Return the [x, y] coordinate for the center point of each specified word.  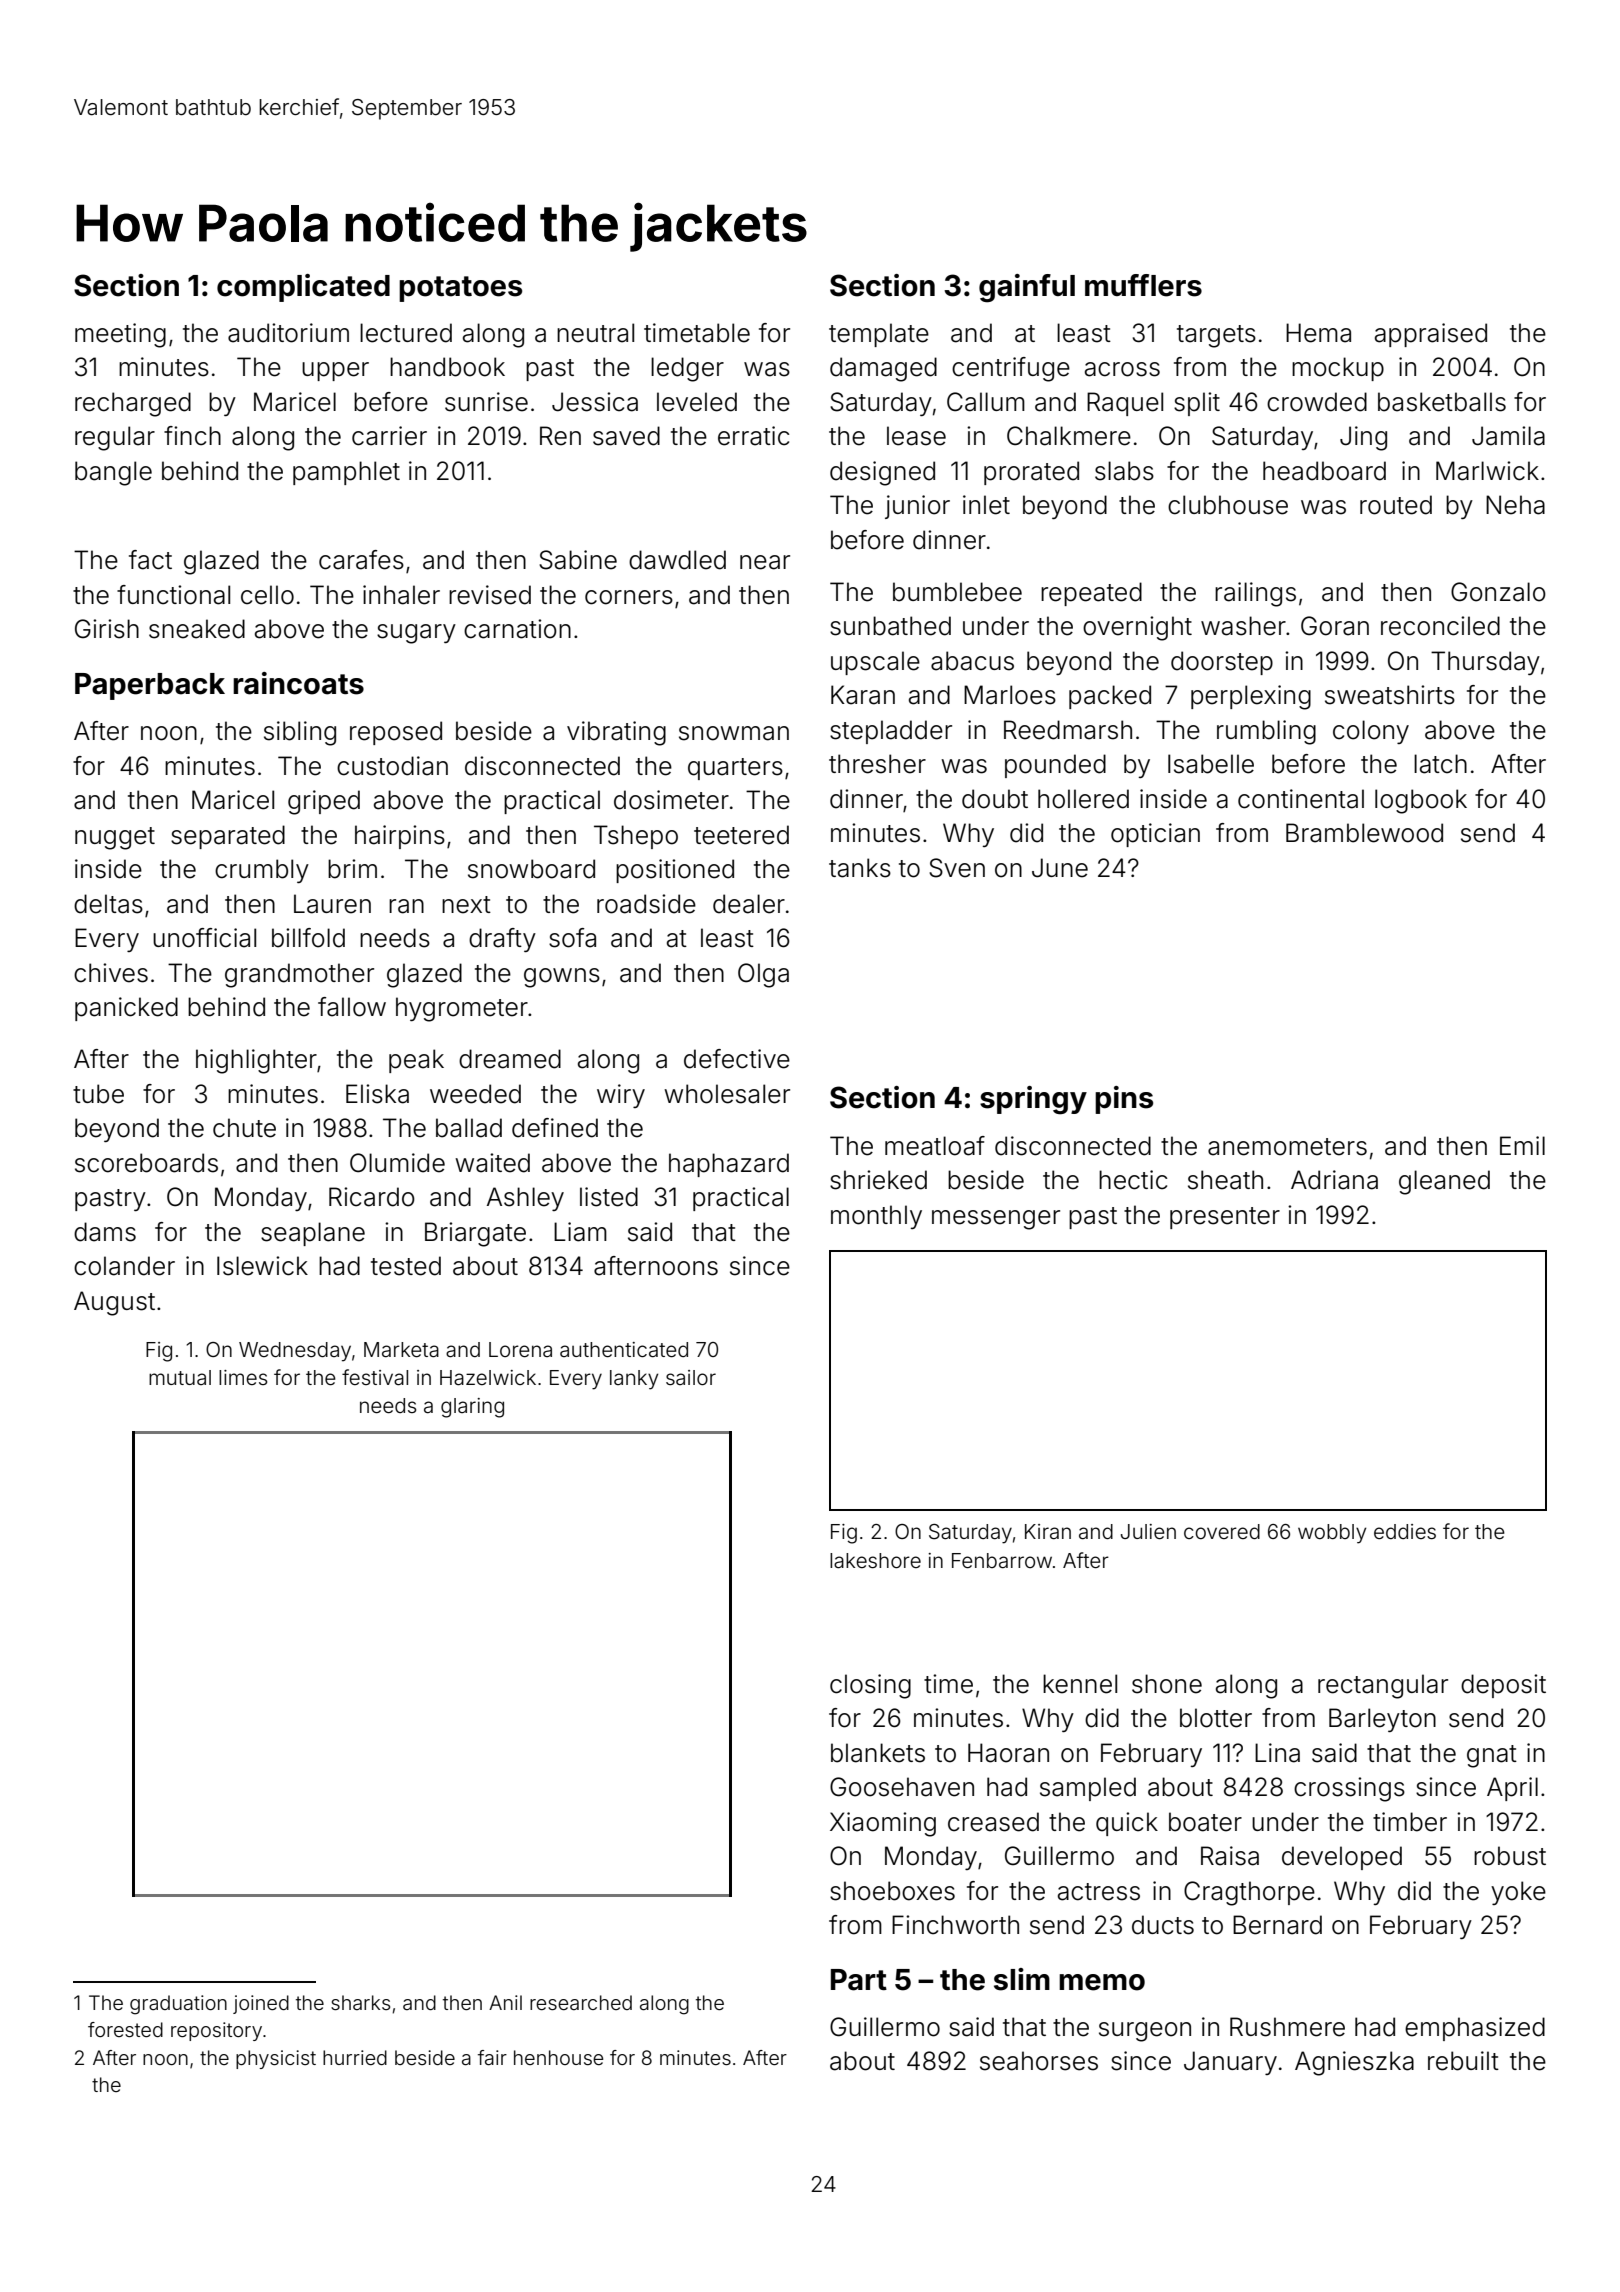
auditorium [288, 333]
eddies [1405, 1531]
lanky [634, 1380]
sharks [360, 2002]
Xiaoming [883, 1824]
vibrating [616, 733]
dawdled [677, 560]
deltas [108, 904]
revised [490, 595]
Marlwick [1487, 471]
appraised [1431, 335]
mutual [180, 1377]
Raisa [1230, 1856]
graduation [178, 2005]
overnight [1137, 628]
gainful [1027, 288]
